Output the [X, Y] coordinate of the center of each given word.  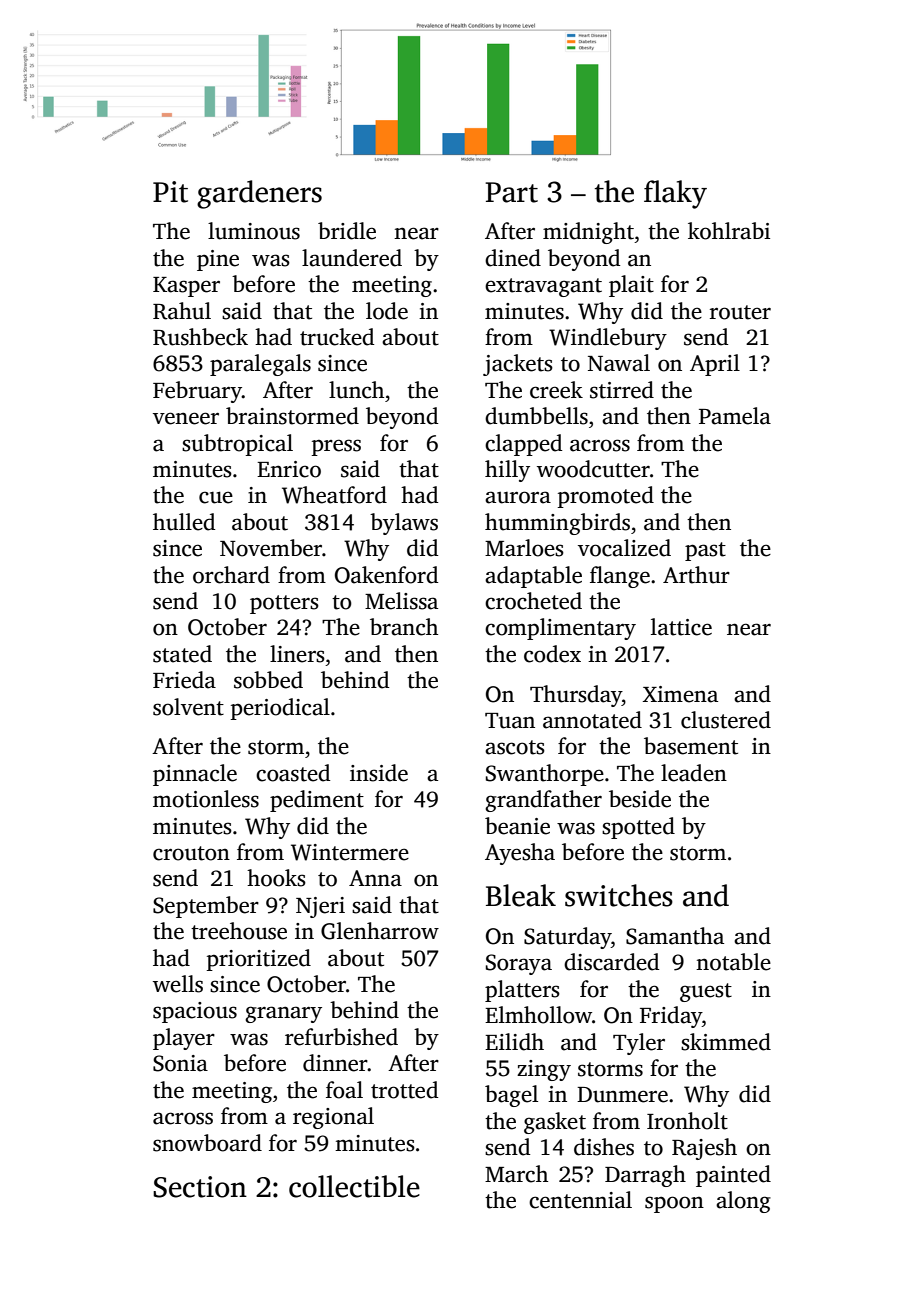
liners [297, 654]
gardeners [259, 194]
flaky [675, 194]
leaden [694, 773]
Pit [170, 192]
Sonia [180, 1063]
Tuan [510, 721]
